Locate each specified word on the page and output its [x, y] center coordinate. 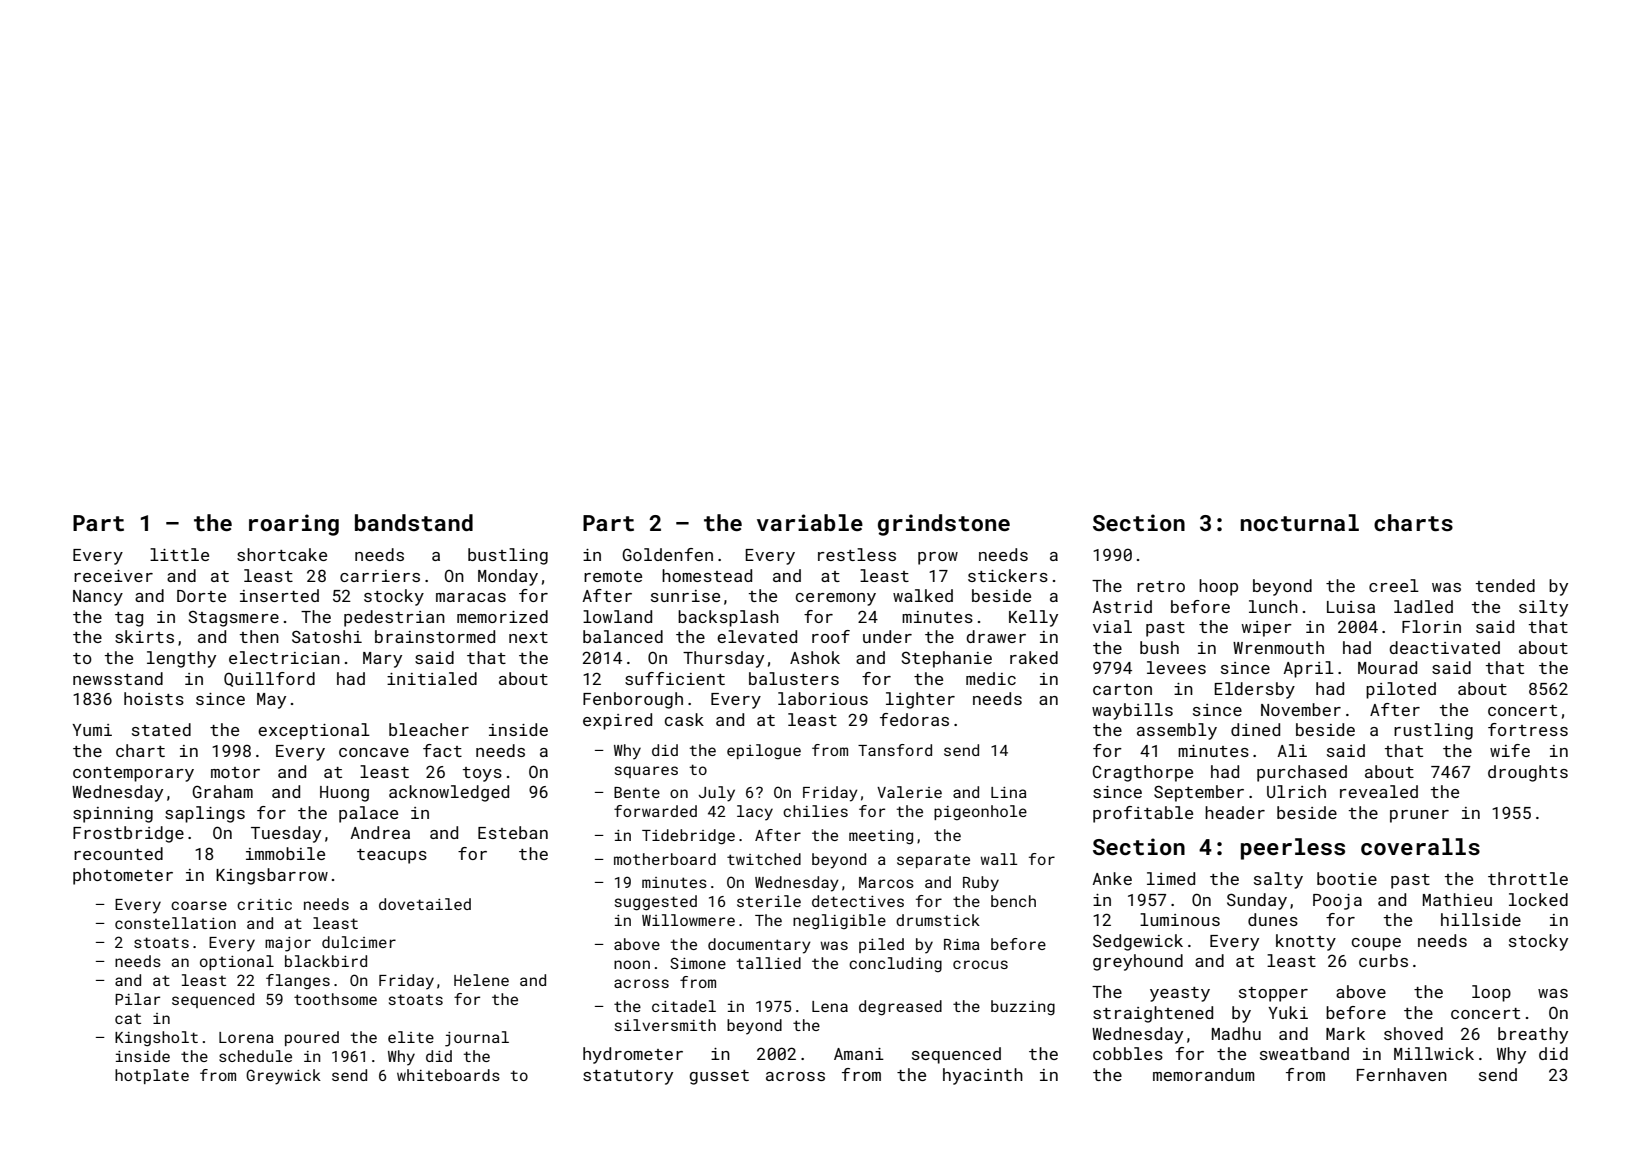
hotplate [152, 1076]
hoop [1218, 587]
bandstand [414, 522]
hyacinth [983, 1076]
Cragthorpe [1143, 773]
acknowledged [449, 793]
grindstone [944, 525]
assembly [1177, 731]
